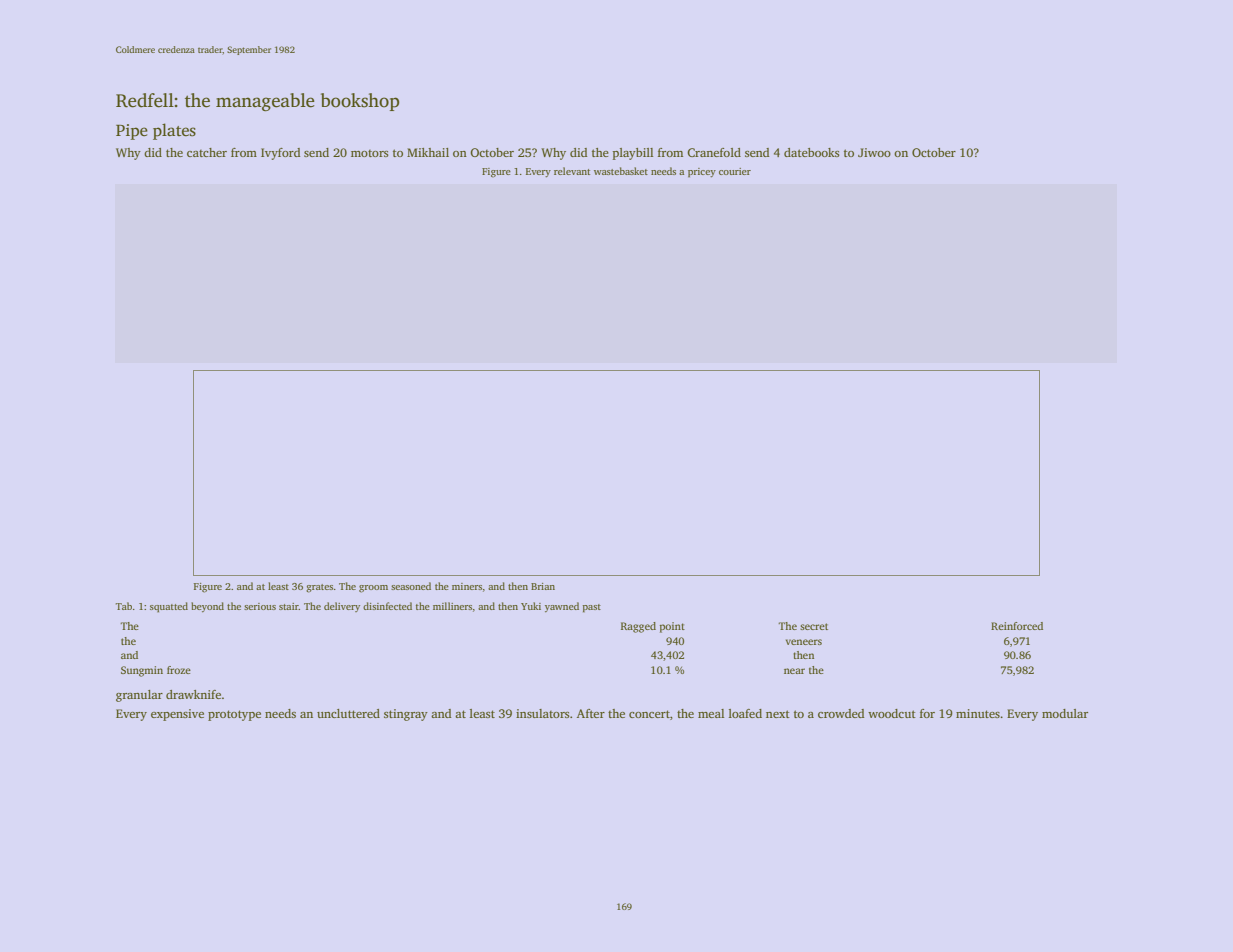 Image resolution: width=1233 pixels, height=952 pixels. What do you see at coordinates (260, 606) in the image?
I see `serious` at bounding box center [260, 606].
